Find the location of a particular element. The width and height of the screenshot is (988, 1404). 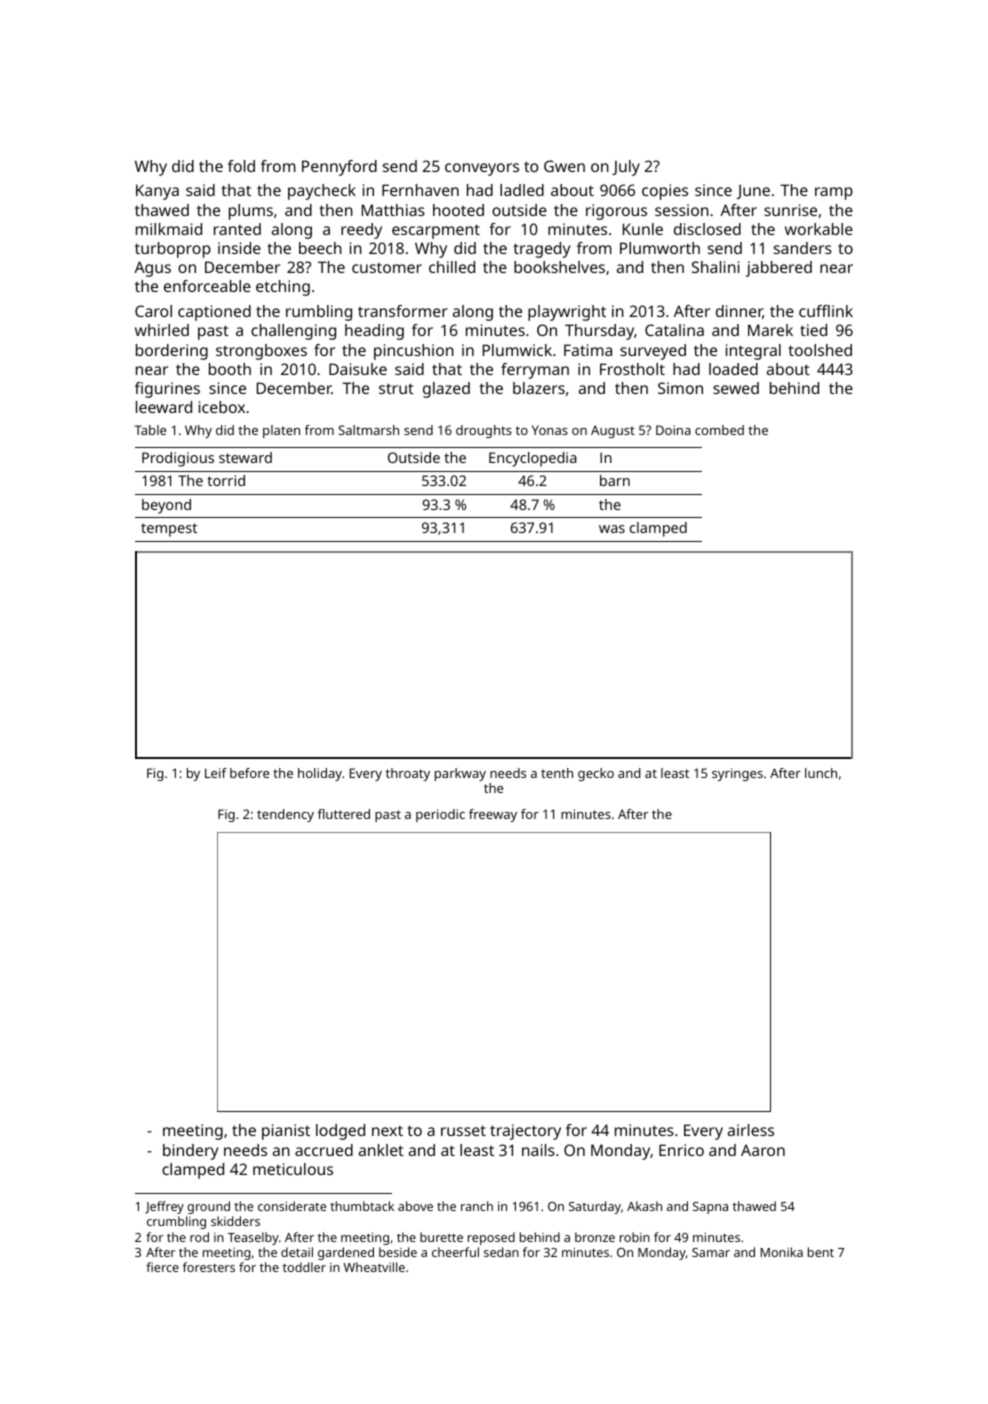

pianist is located at coordinates (286, 1132).
